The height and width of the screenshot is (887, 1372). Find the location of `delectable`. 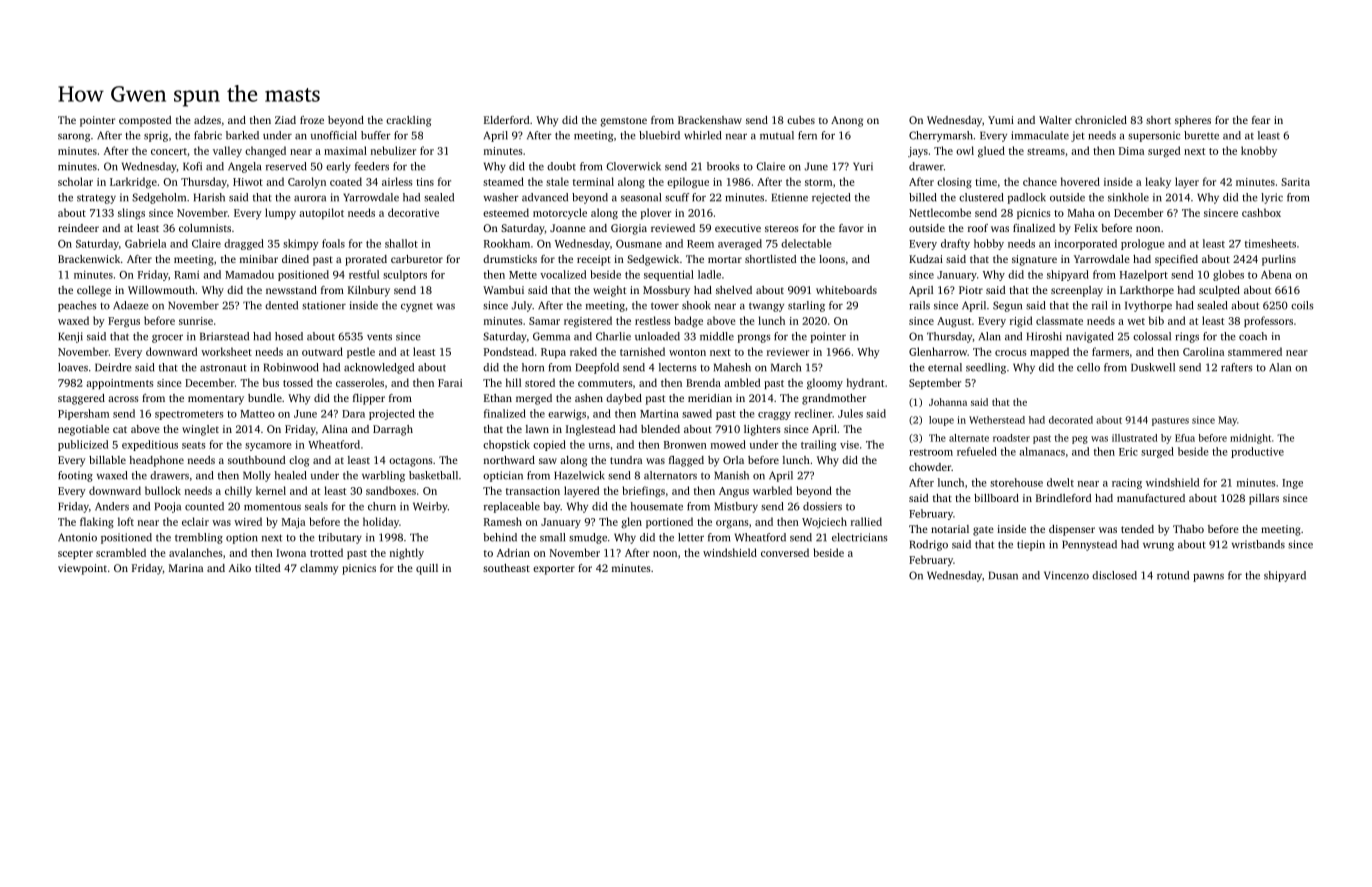

delectable is located at coordinates (806, 243).
